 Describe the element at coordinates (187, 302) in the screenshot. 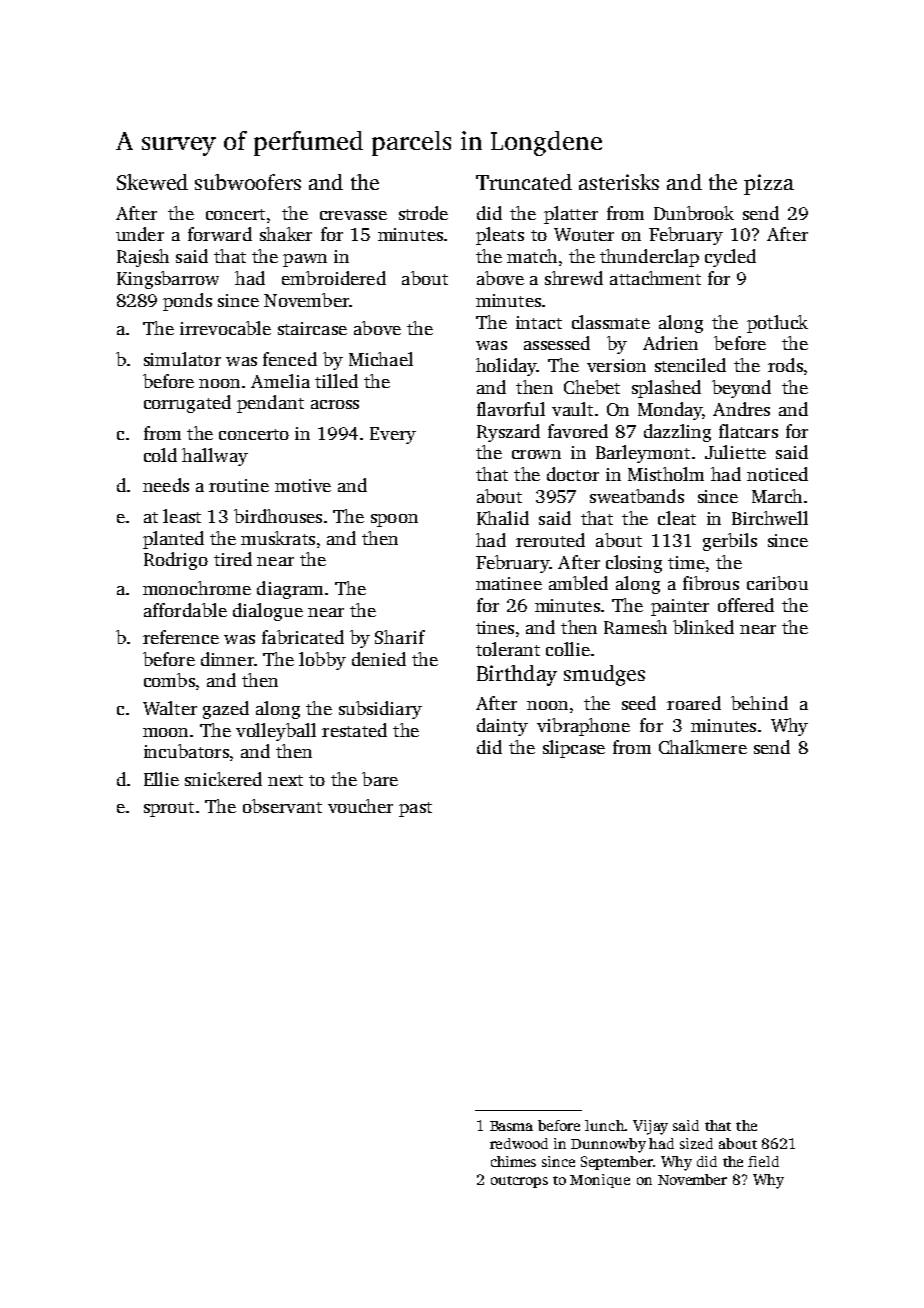

I see `ponds` at that location.
